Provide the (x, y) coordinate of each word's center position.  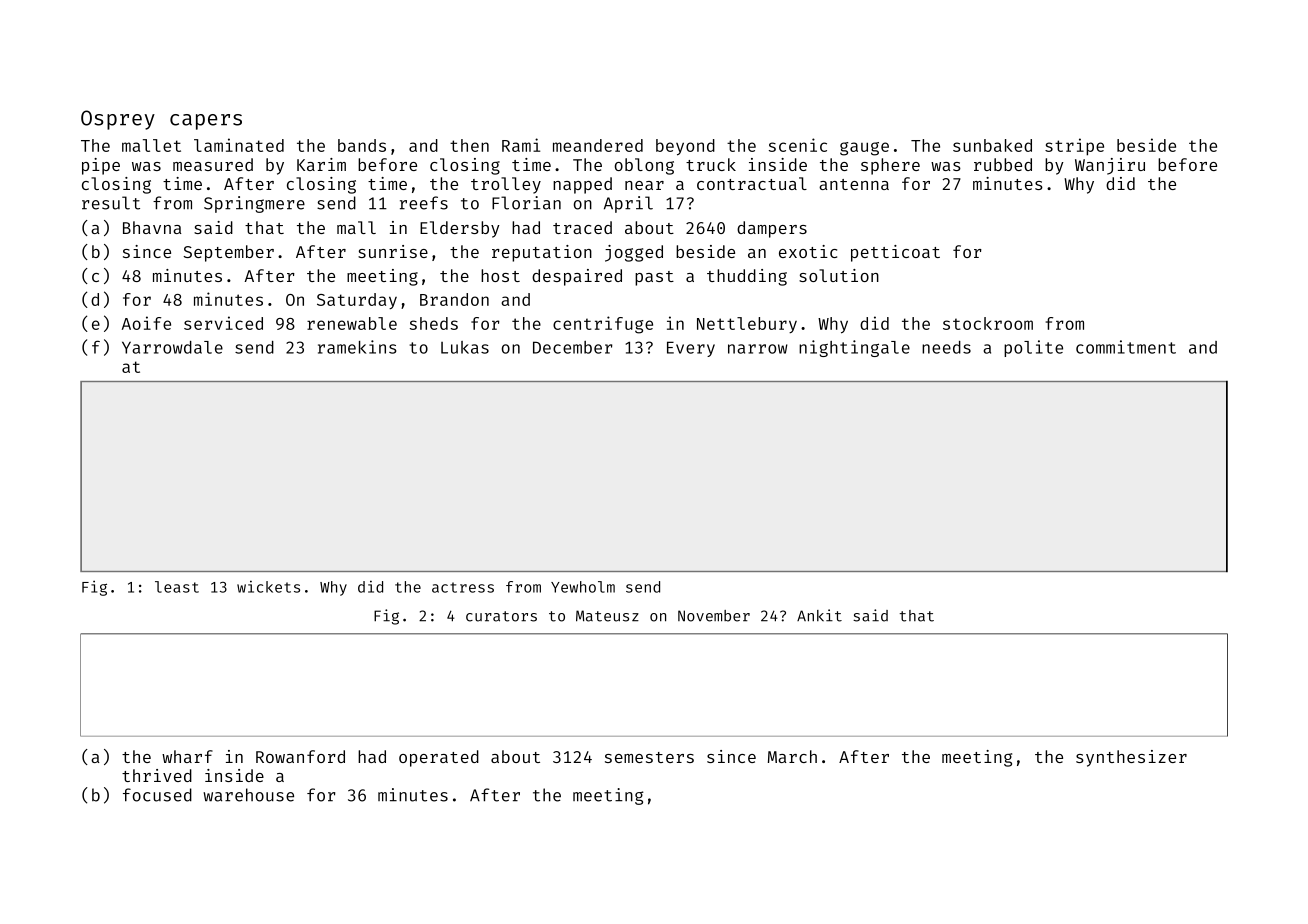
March (792, 756)
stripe (1074, 147)
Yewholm (583, 587)
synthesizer (1131, 758)
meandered (598, 145)
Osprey (118, 120)
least (177, 587)
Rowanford (300, 756)
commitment (1126, 347)
